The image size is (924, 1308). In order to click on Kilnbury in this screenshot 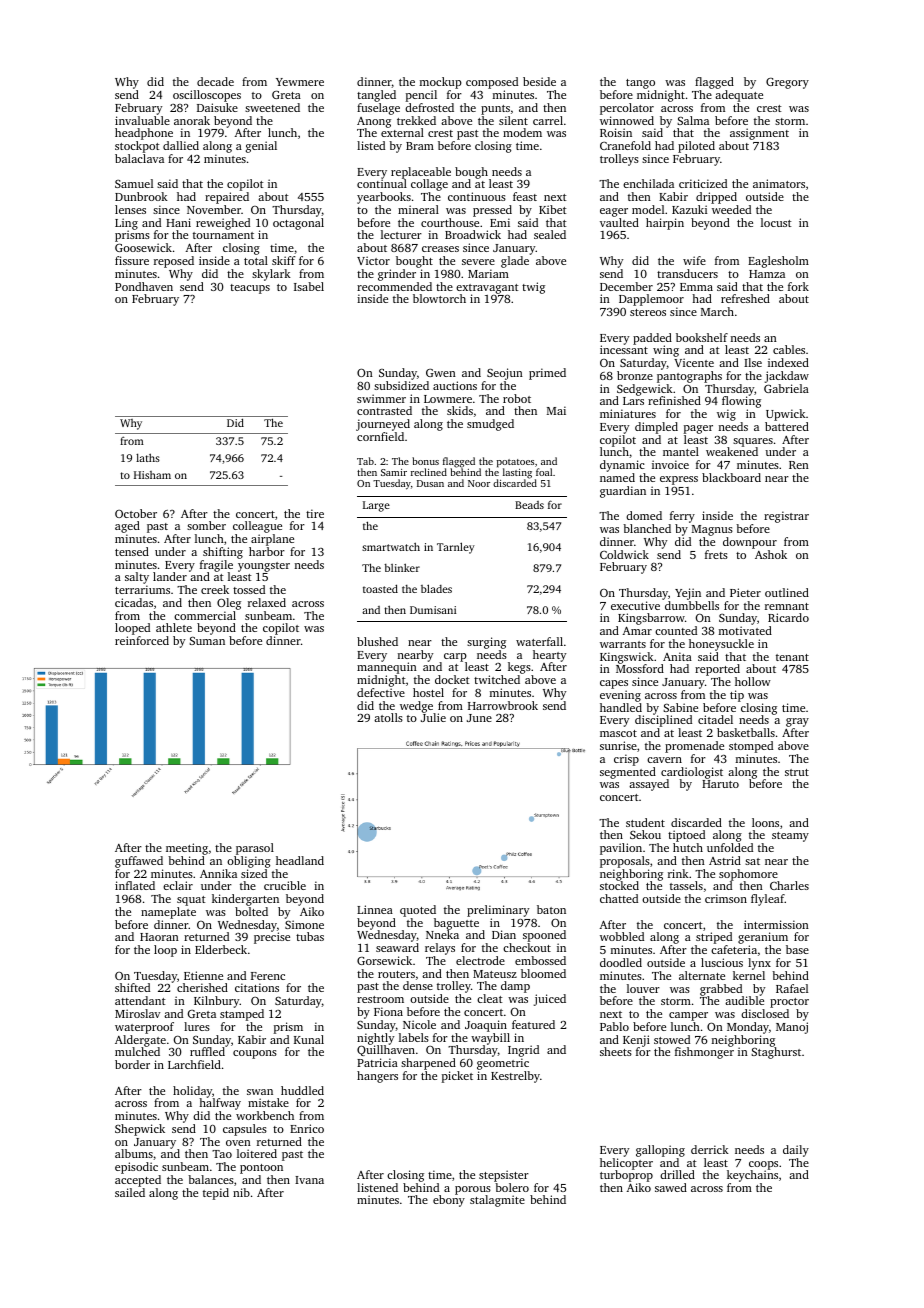, I will do `click(217, 1002)`.
